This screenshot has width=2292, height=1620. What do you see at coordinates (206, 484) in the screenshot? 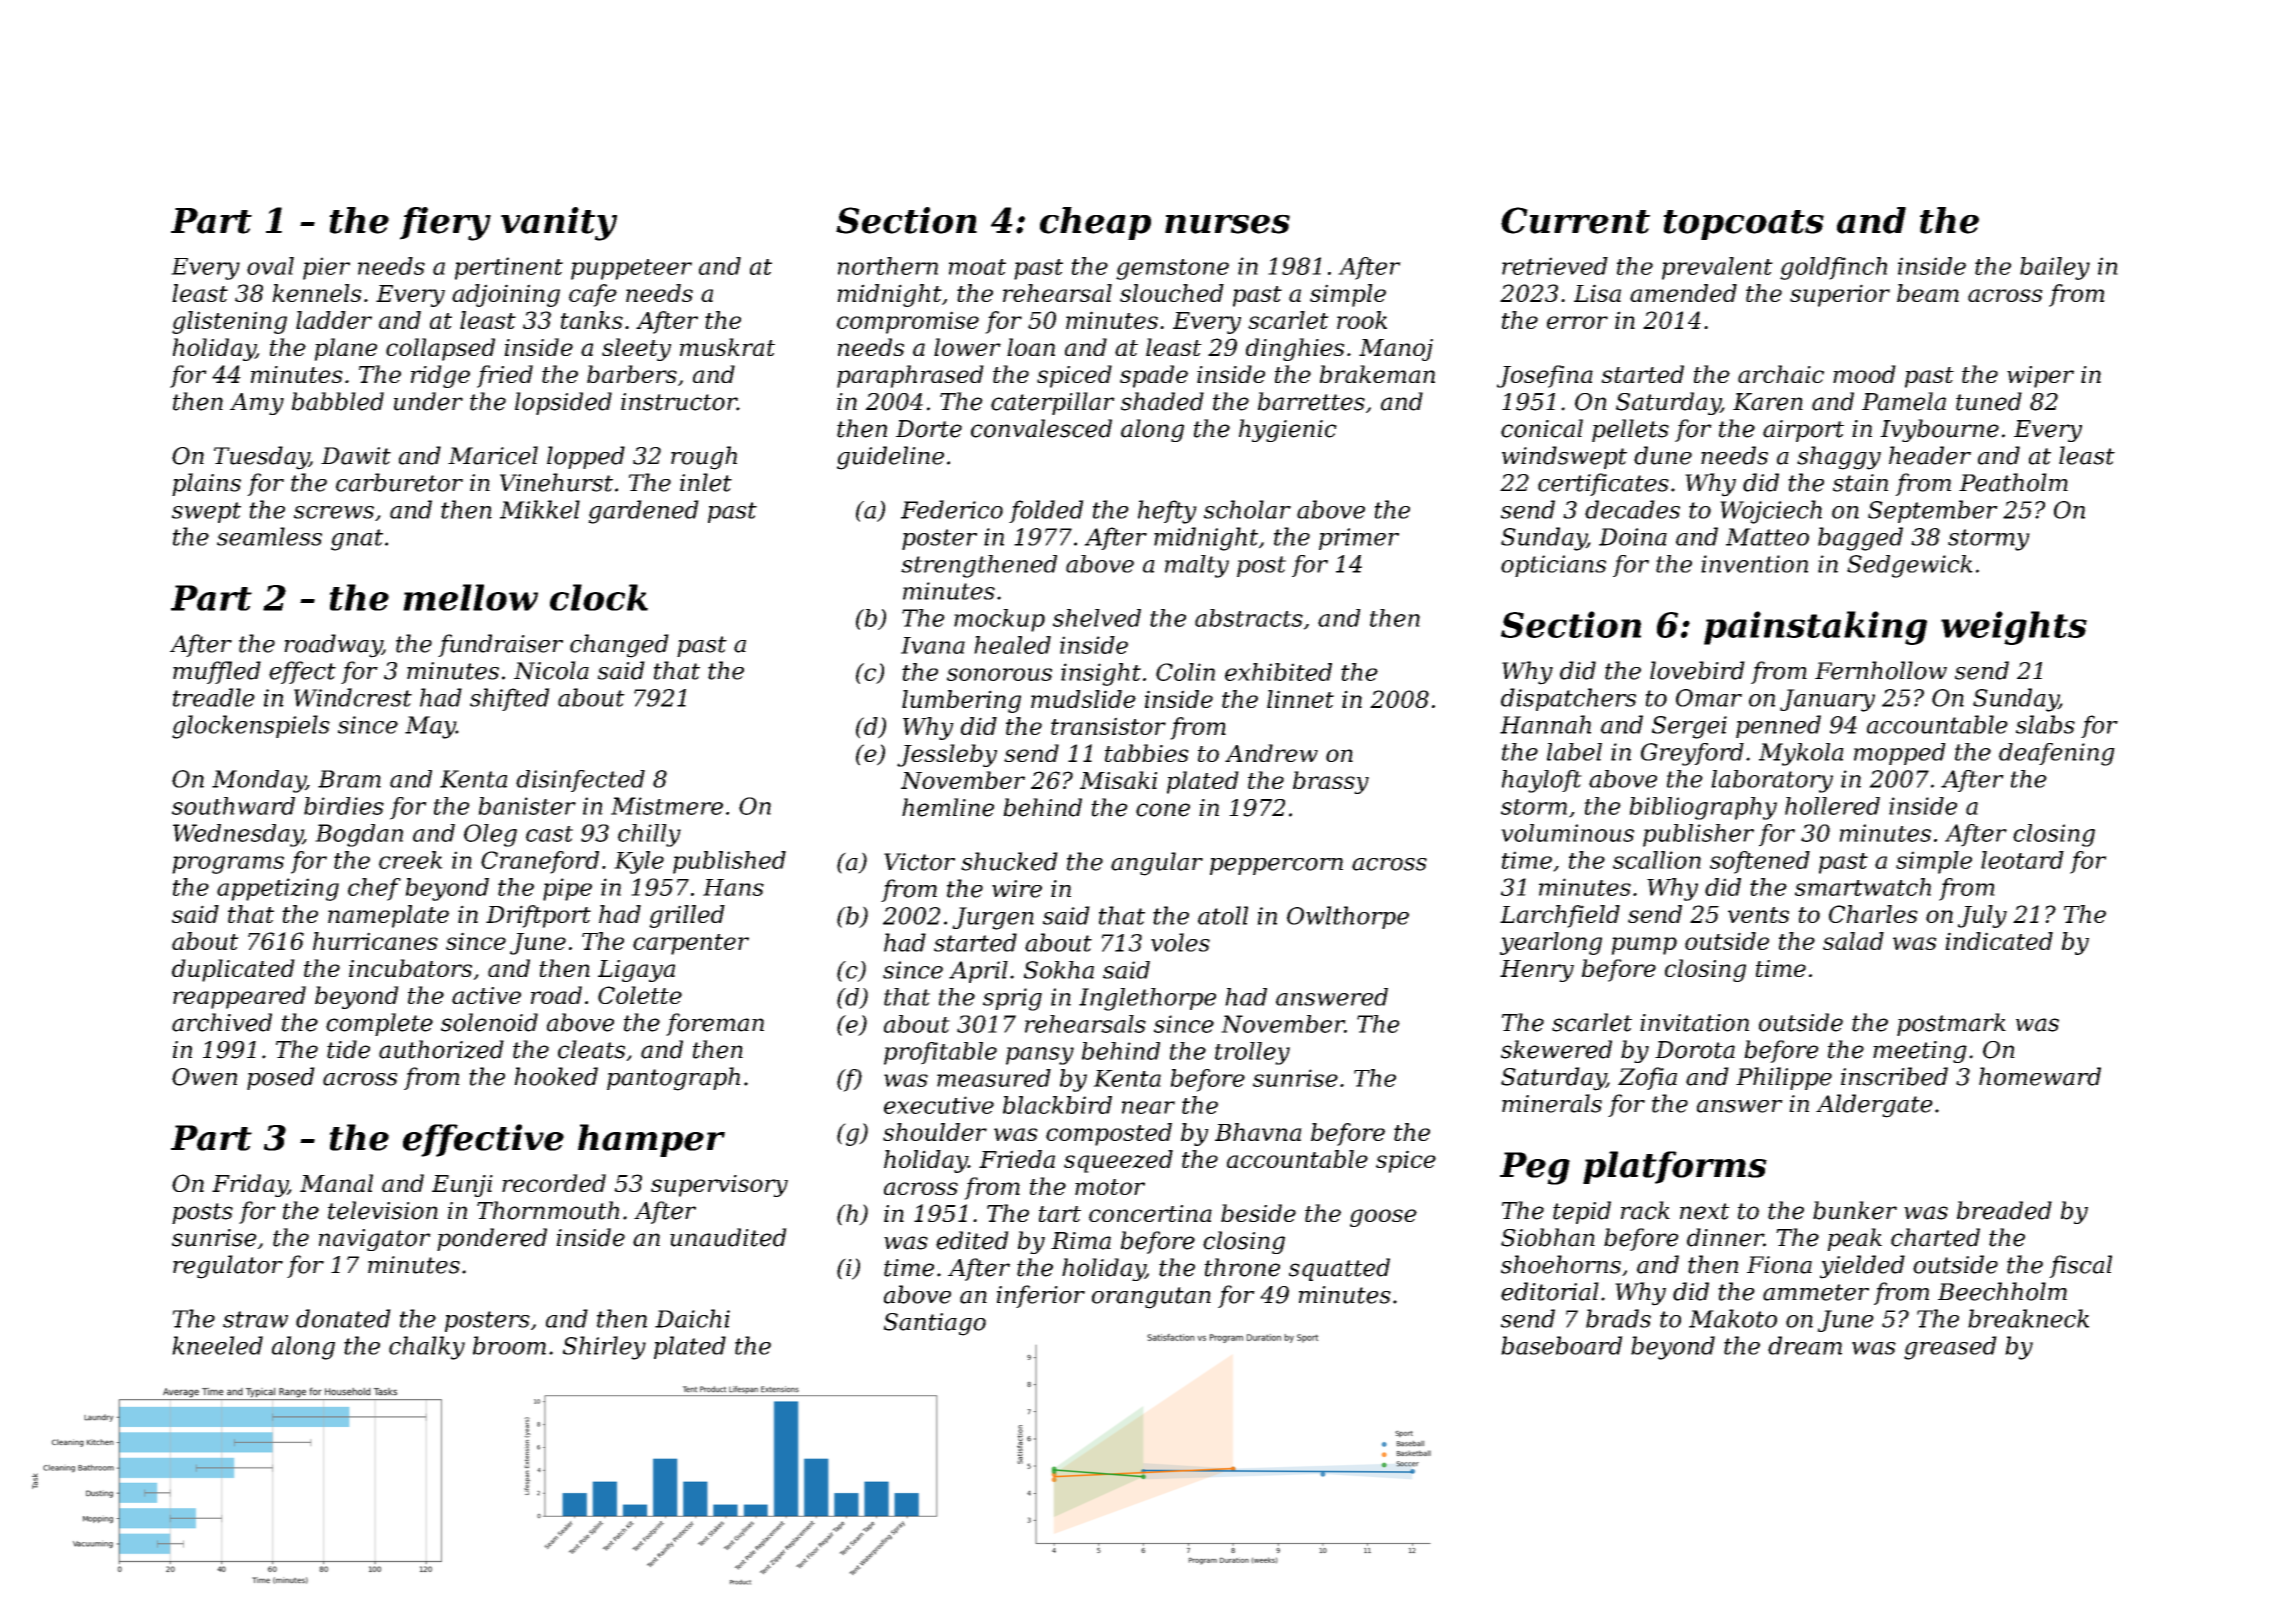
I see `plains` at bounding box center [206, 484].
